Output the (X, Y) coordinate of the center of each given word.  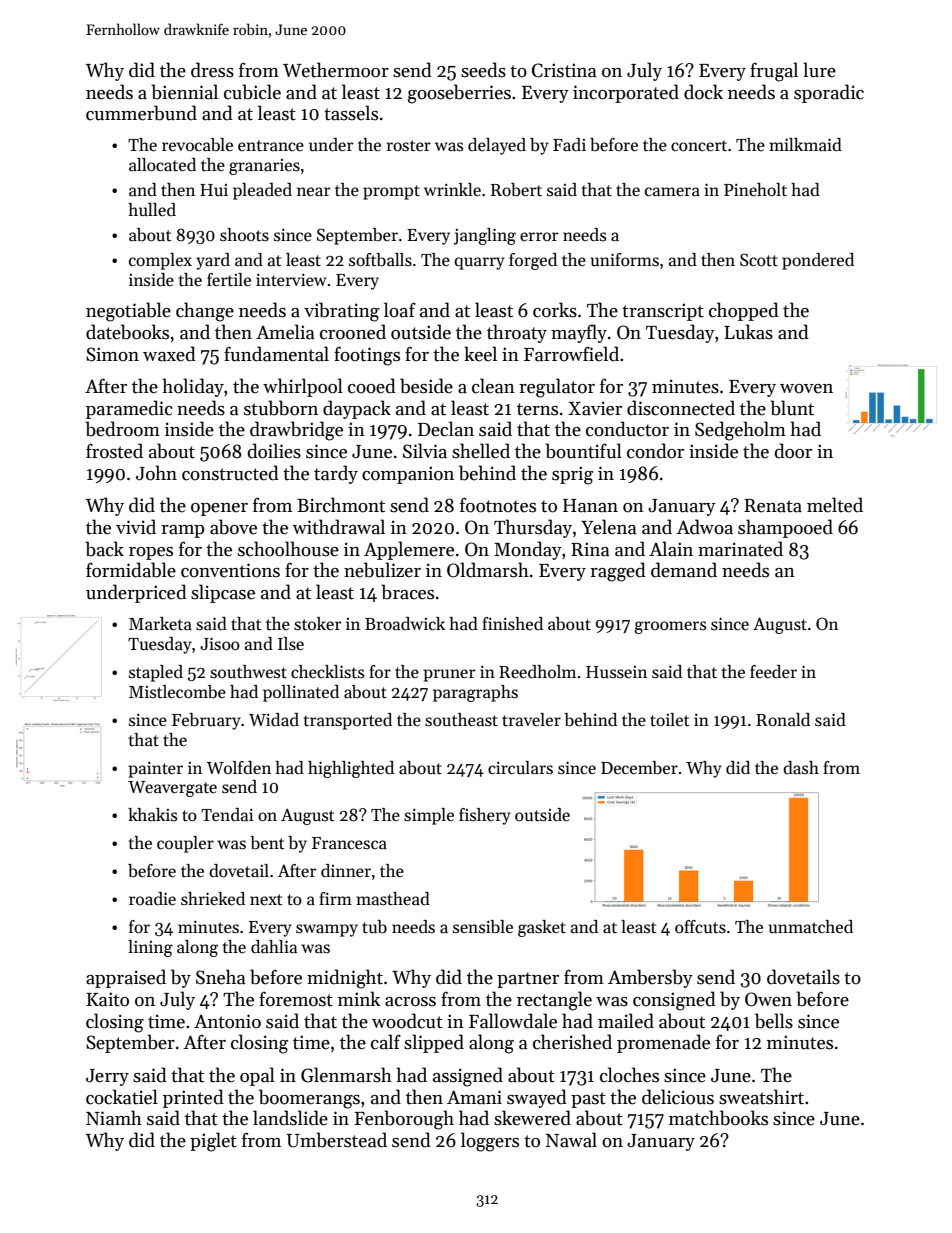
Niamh (114, 1118)
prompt (391, 192)
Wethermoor (336, 70)
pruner (449, 675)
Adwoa (705, 527)
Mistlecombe (177, 692)
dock (703, 92)
